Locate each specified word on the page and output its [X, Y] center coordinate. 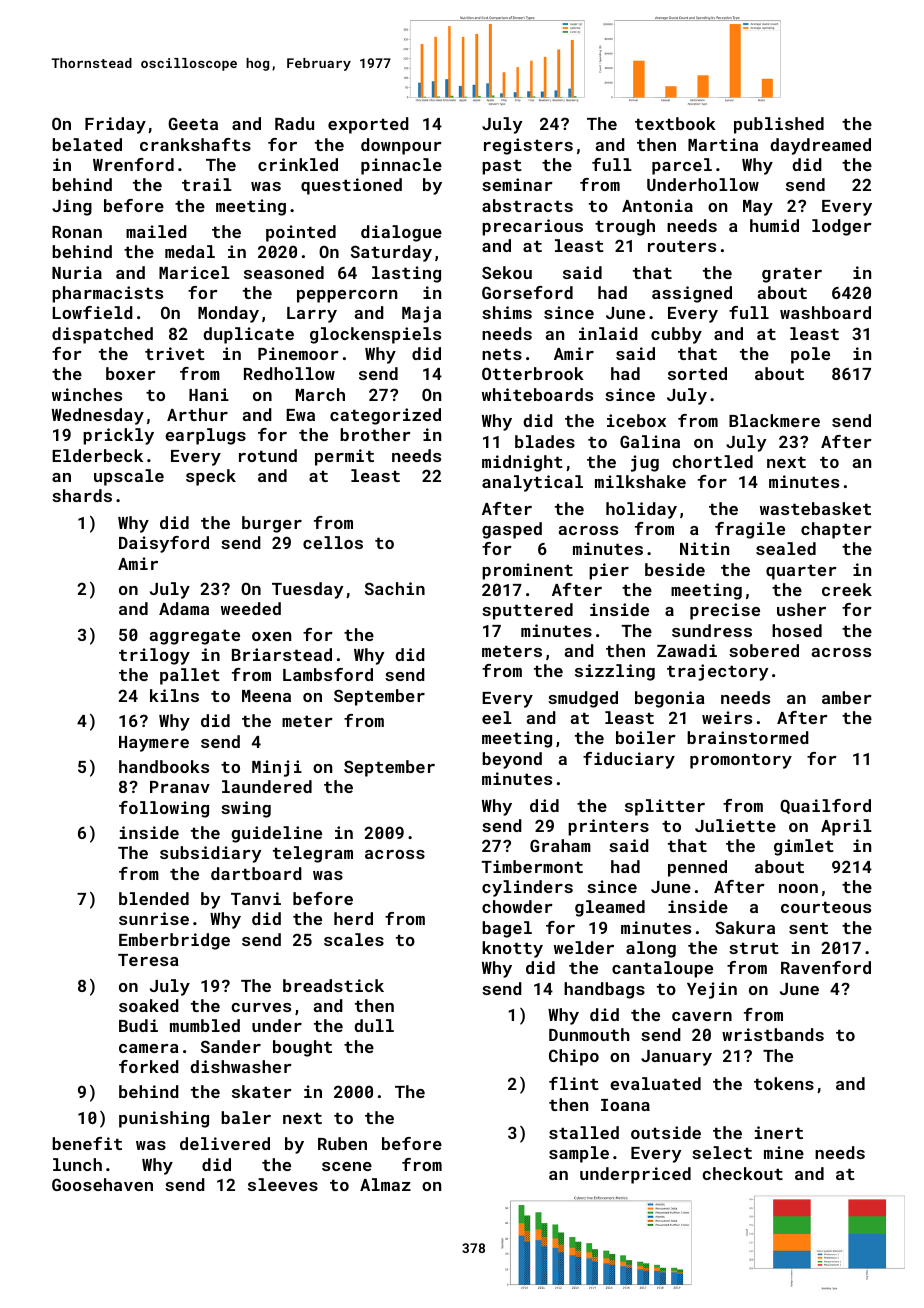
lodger [842, 227]
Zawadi [687, 650]
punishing [164, 1119]
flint [574, 1083]
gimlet [804, 847]
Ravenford [826, 967]
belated [87, 144]
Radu [294, 123]
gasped [512, 530]
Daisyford [164, 544]
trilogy [154, 656]
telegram [313, 854]
